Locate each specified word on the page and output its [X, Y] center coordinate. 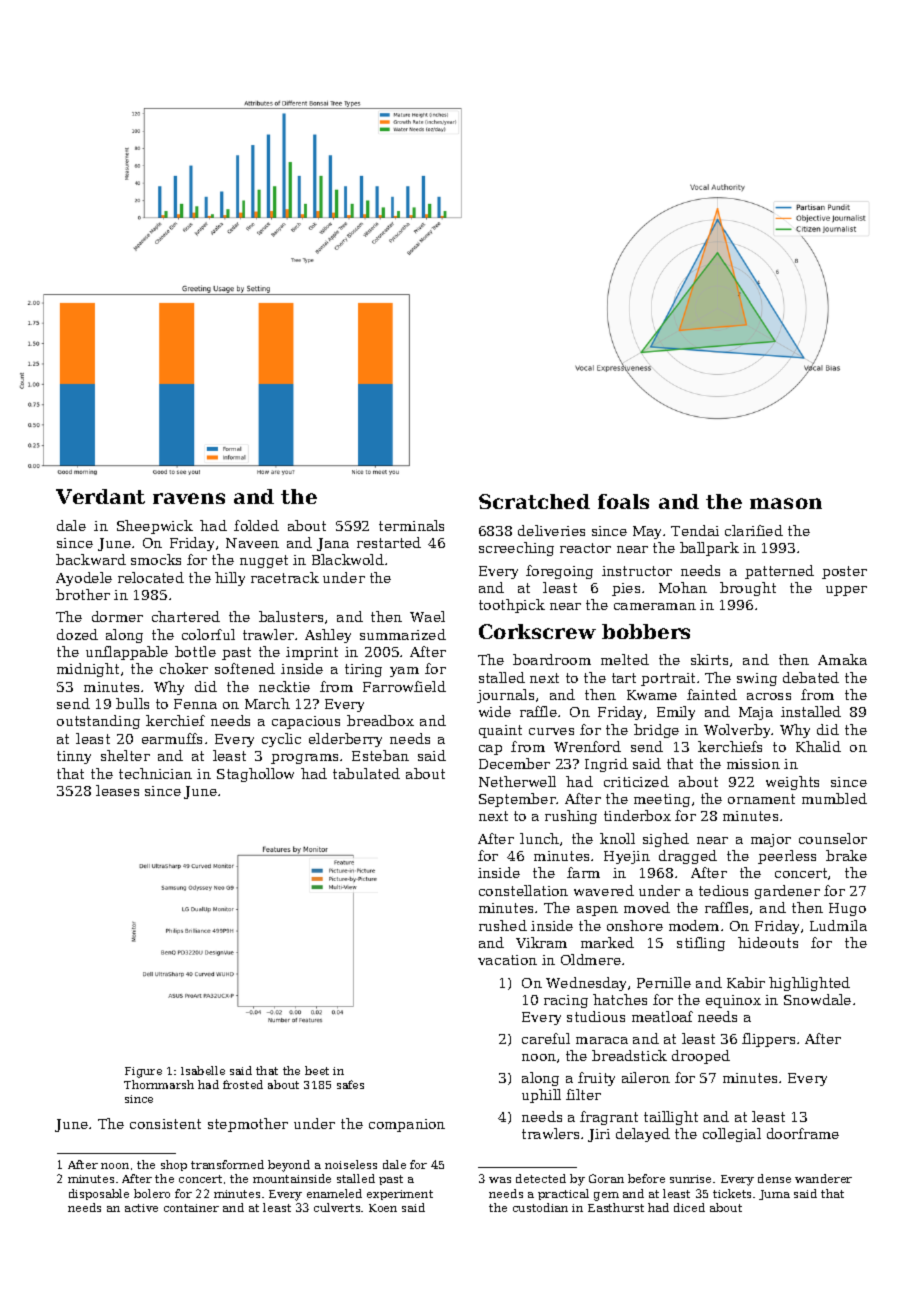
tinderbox [637, 815]
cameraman [655, 606]
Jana [333, 544]
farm [583, 872]
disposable [99, 1194]
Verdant [100, 496]
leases [117, 790]
